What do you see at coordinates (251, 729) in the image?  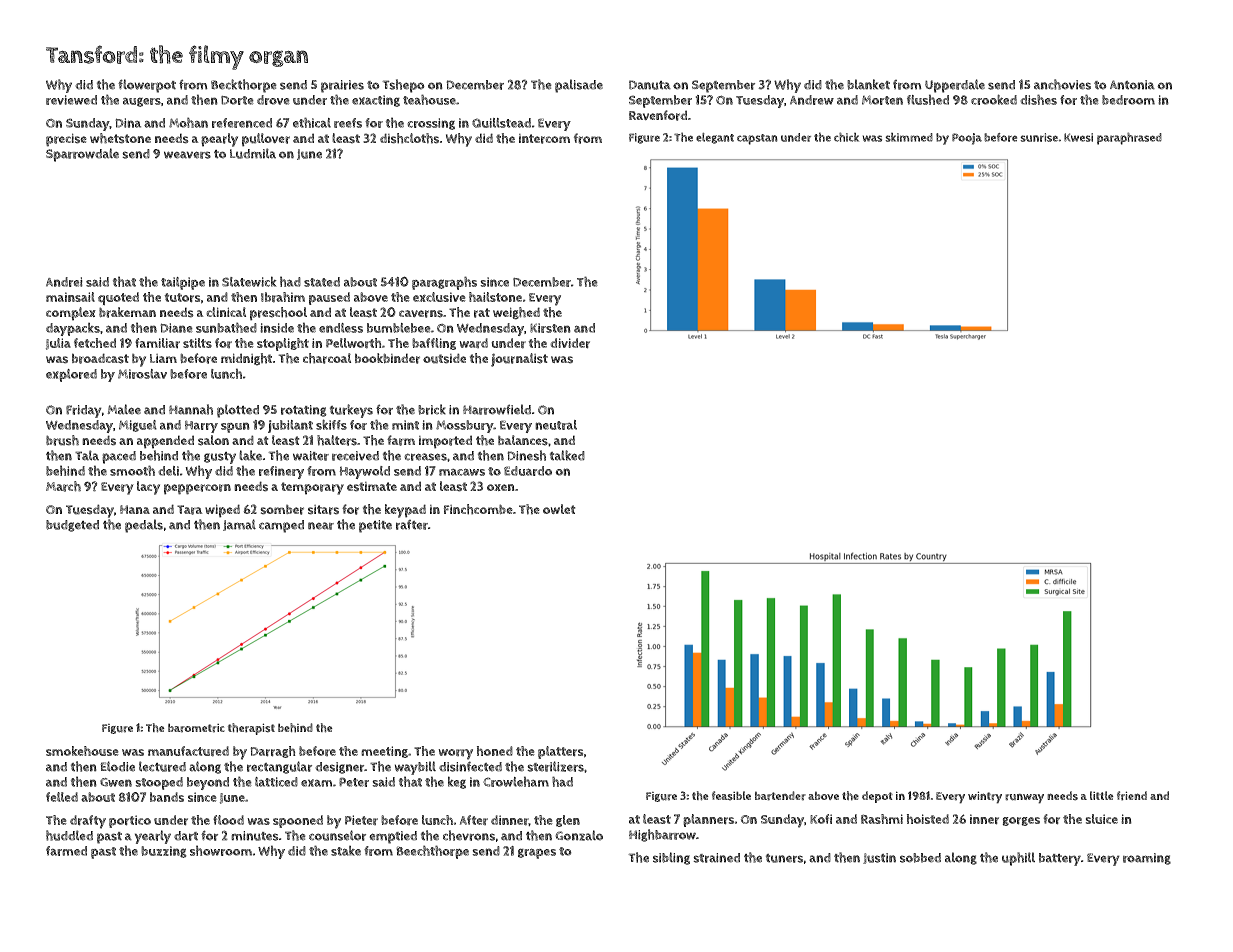 I see `therapist` at bounding box center [251, 729].
